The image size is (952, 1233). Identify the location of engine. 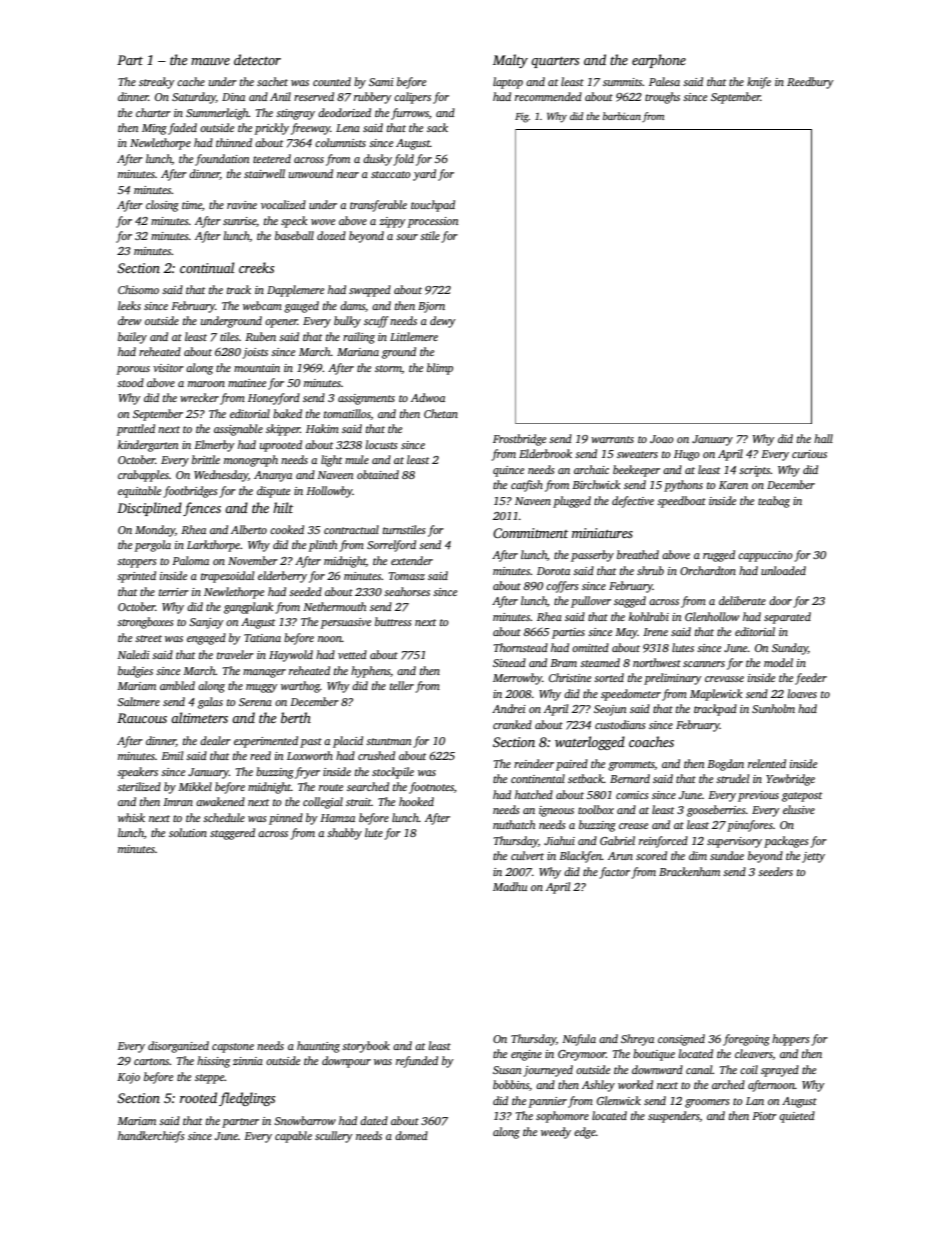
(526, 1055).
